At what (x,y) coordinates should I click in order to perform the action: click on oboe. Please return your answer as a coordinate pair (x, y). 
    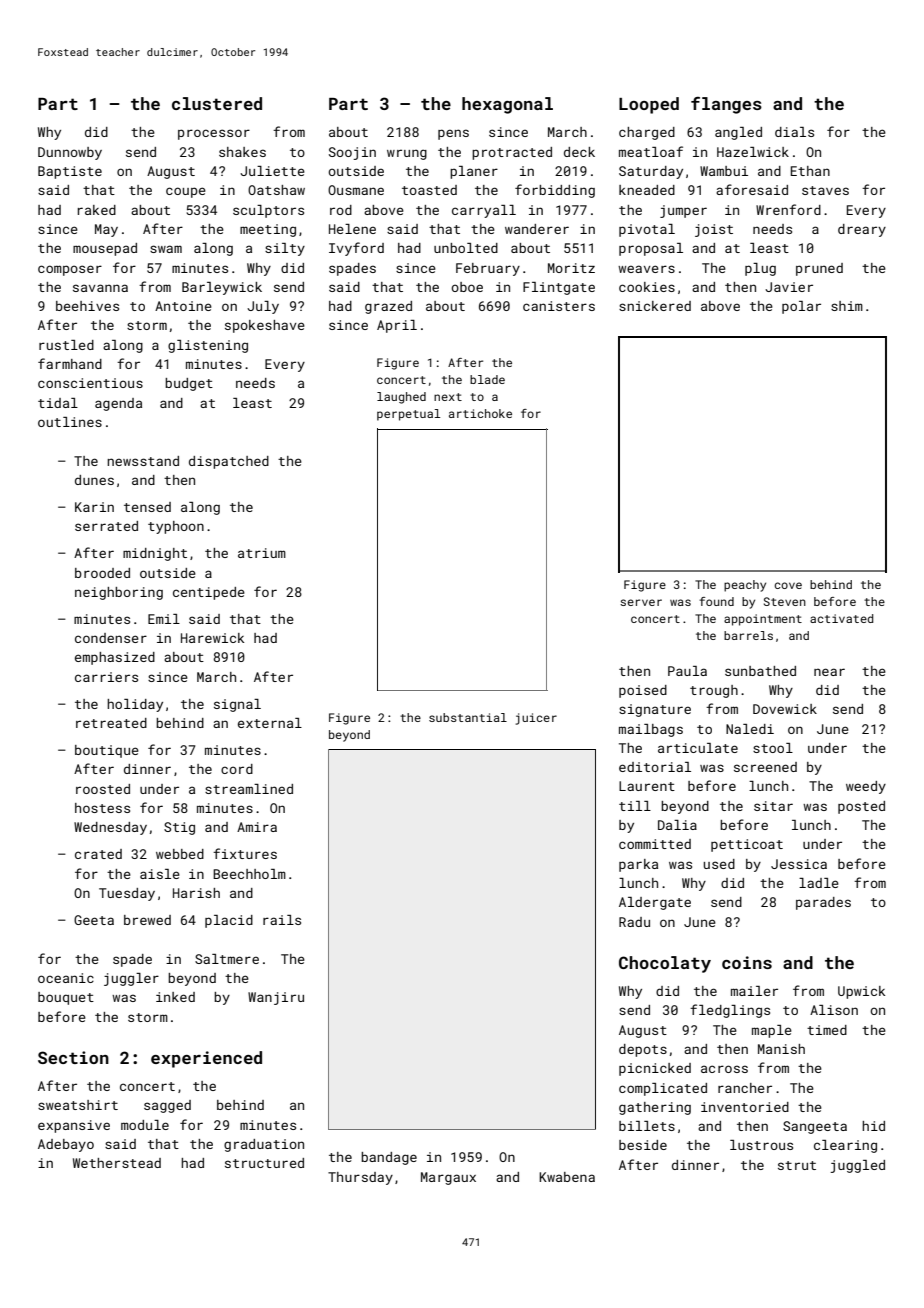
    Looking at the image, I should click on (467, 287).
